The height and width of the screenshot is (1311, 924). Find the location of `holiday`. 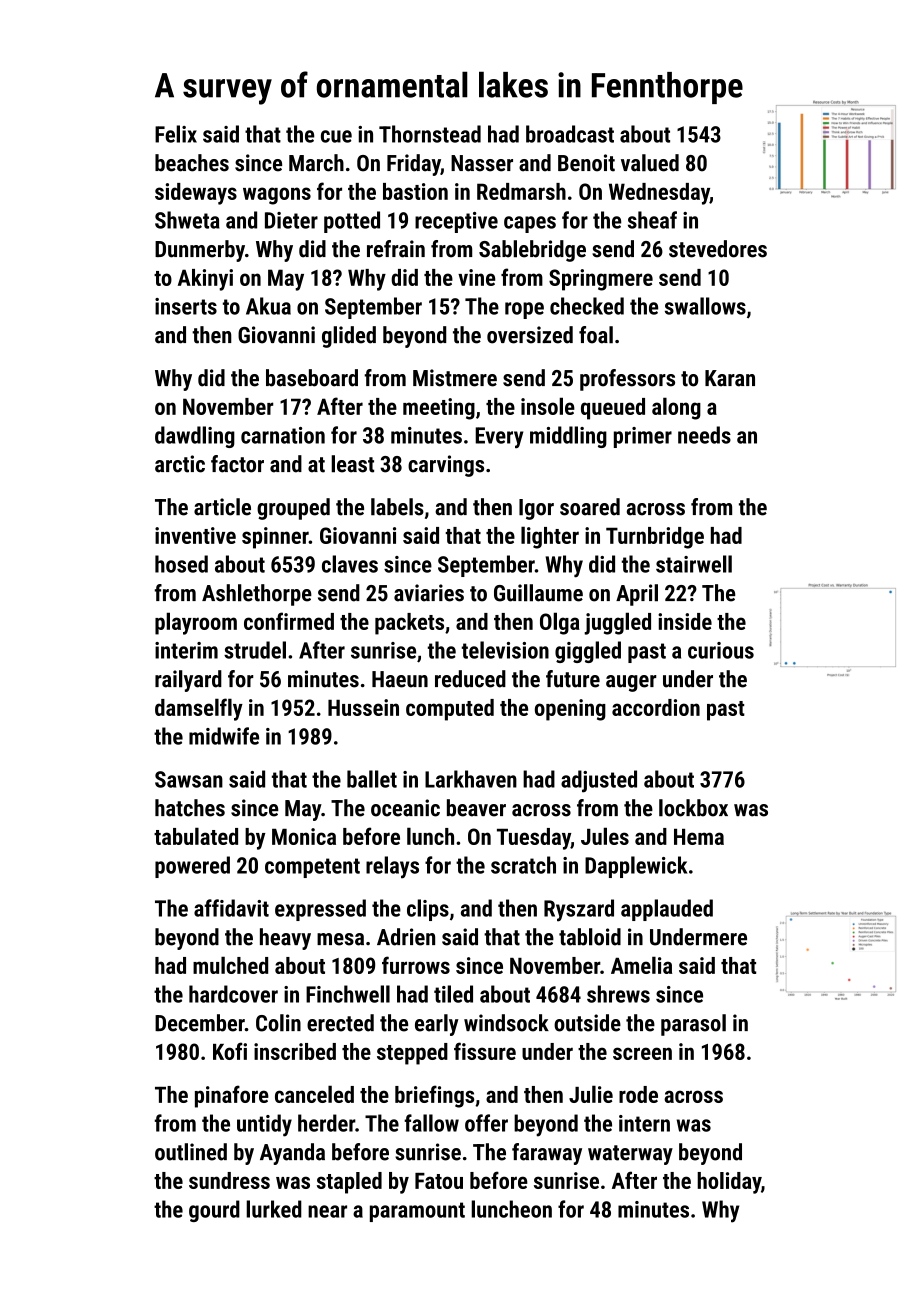

holiday is located at coordinates (729, 1183).
